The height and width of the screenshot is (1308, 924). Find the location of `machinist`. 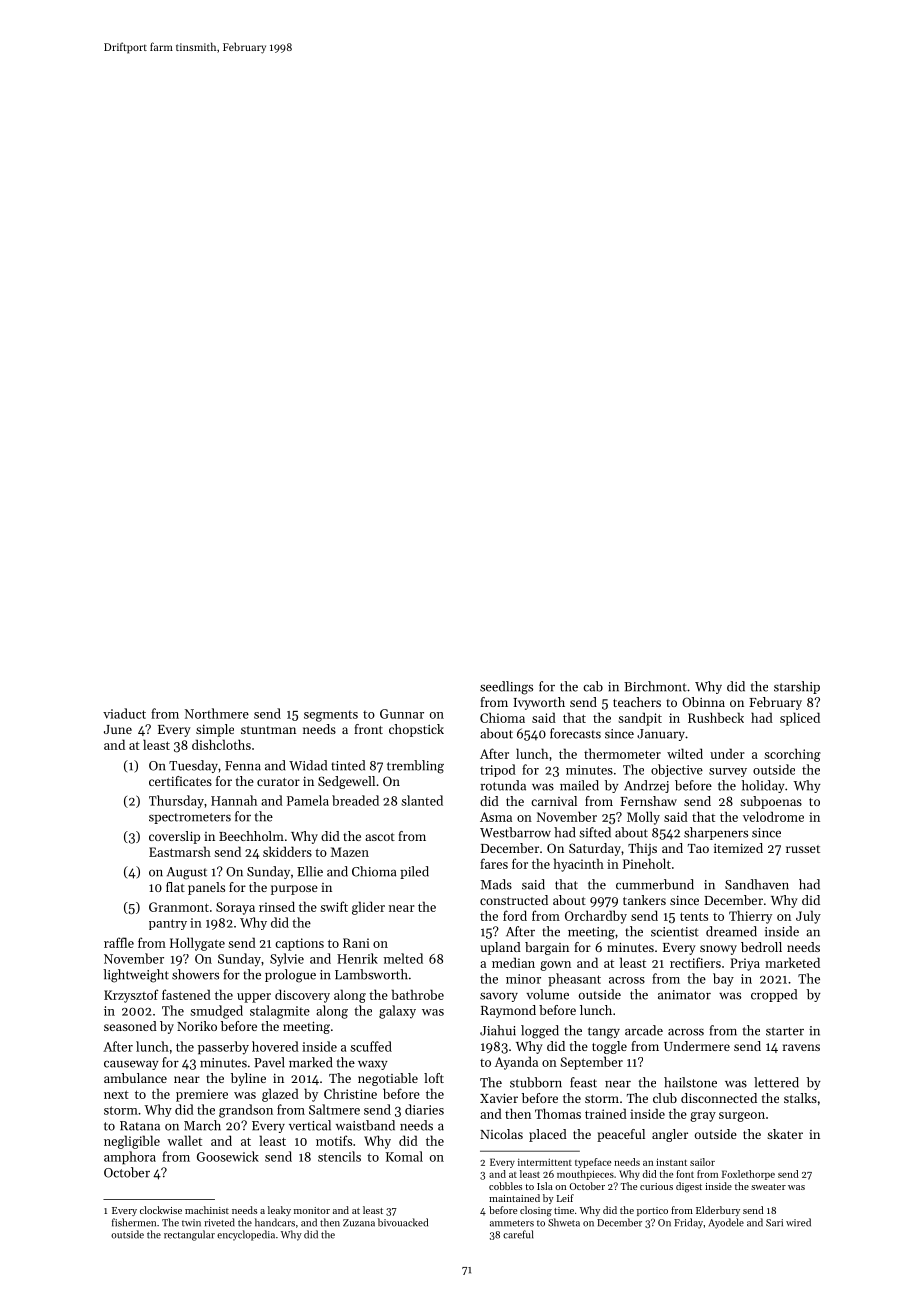

machinist is located at coordinates (207, 1210).
